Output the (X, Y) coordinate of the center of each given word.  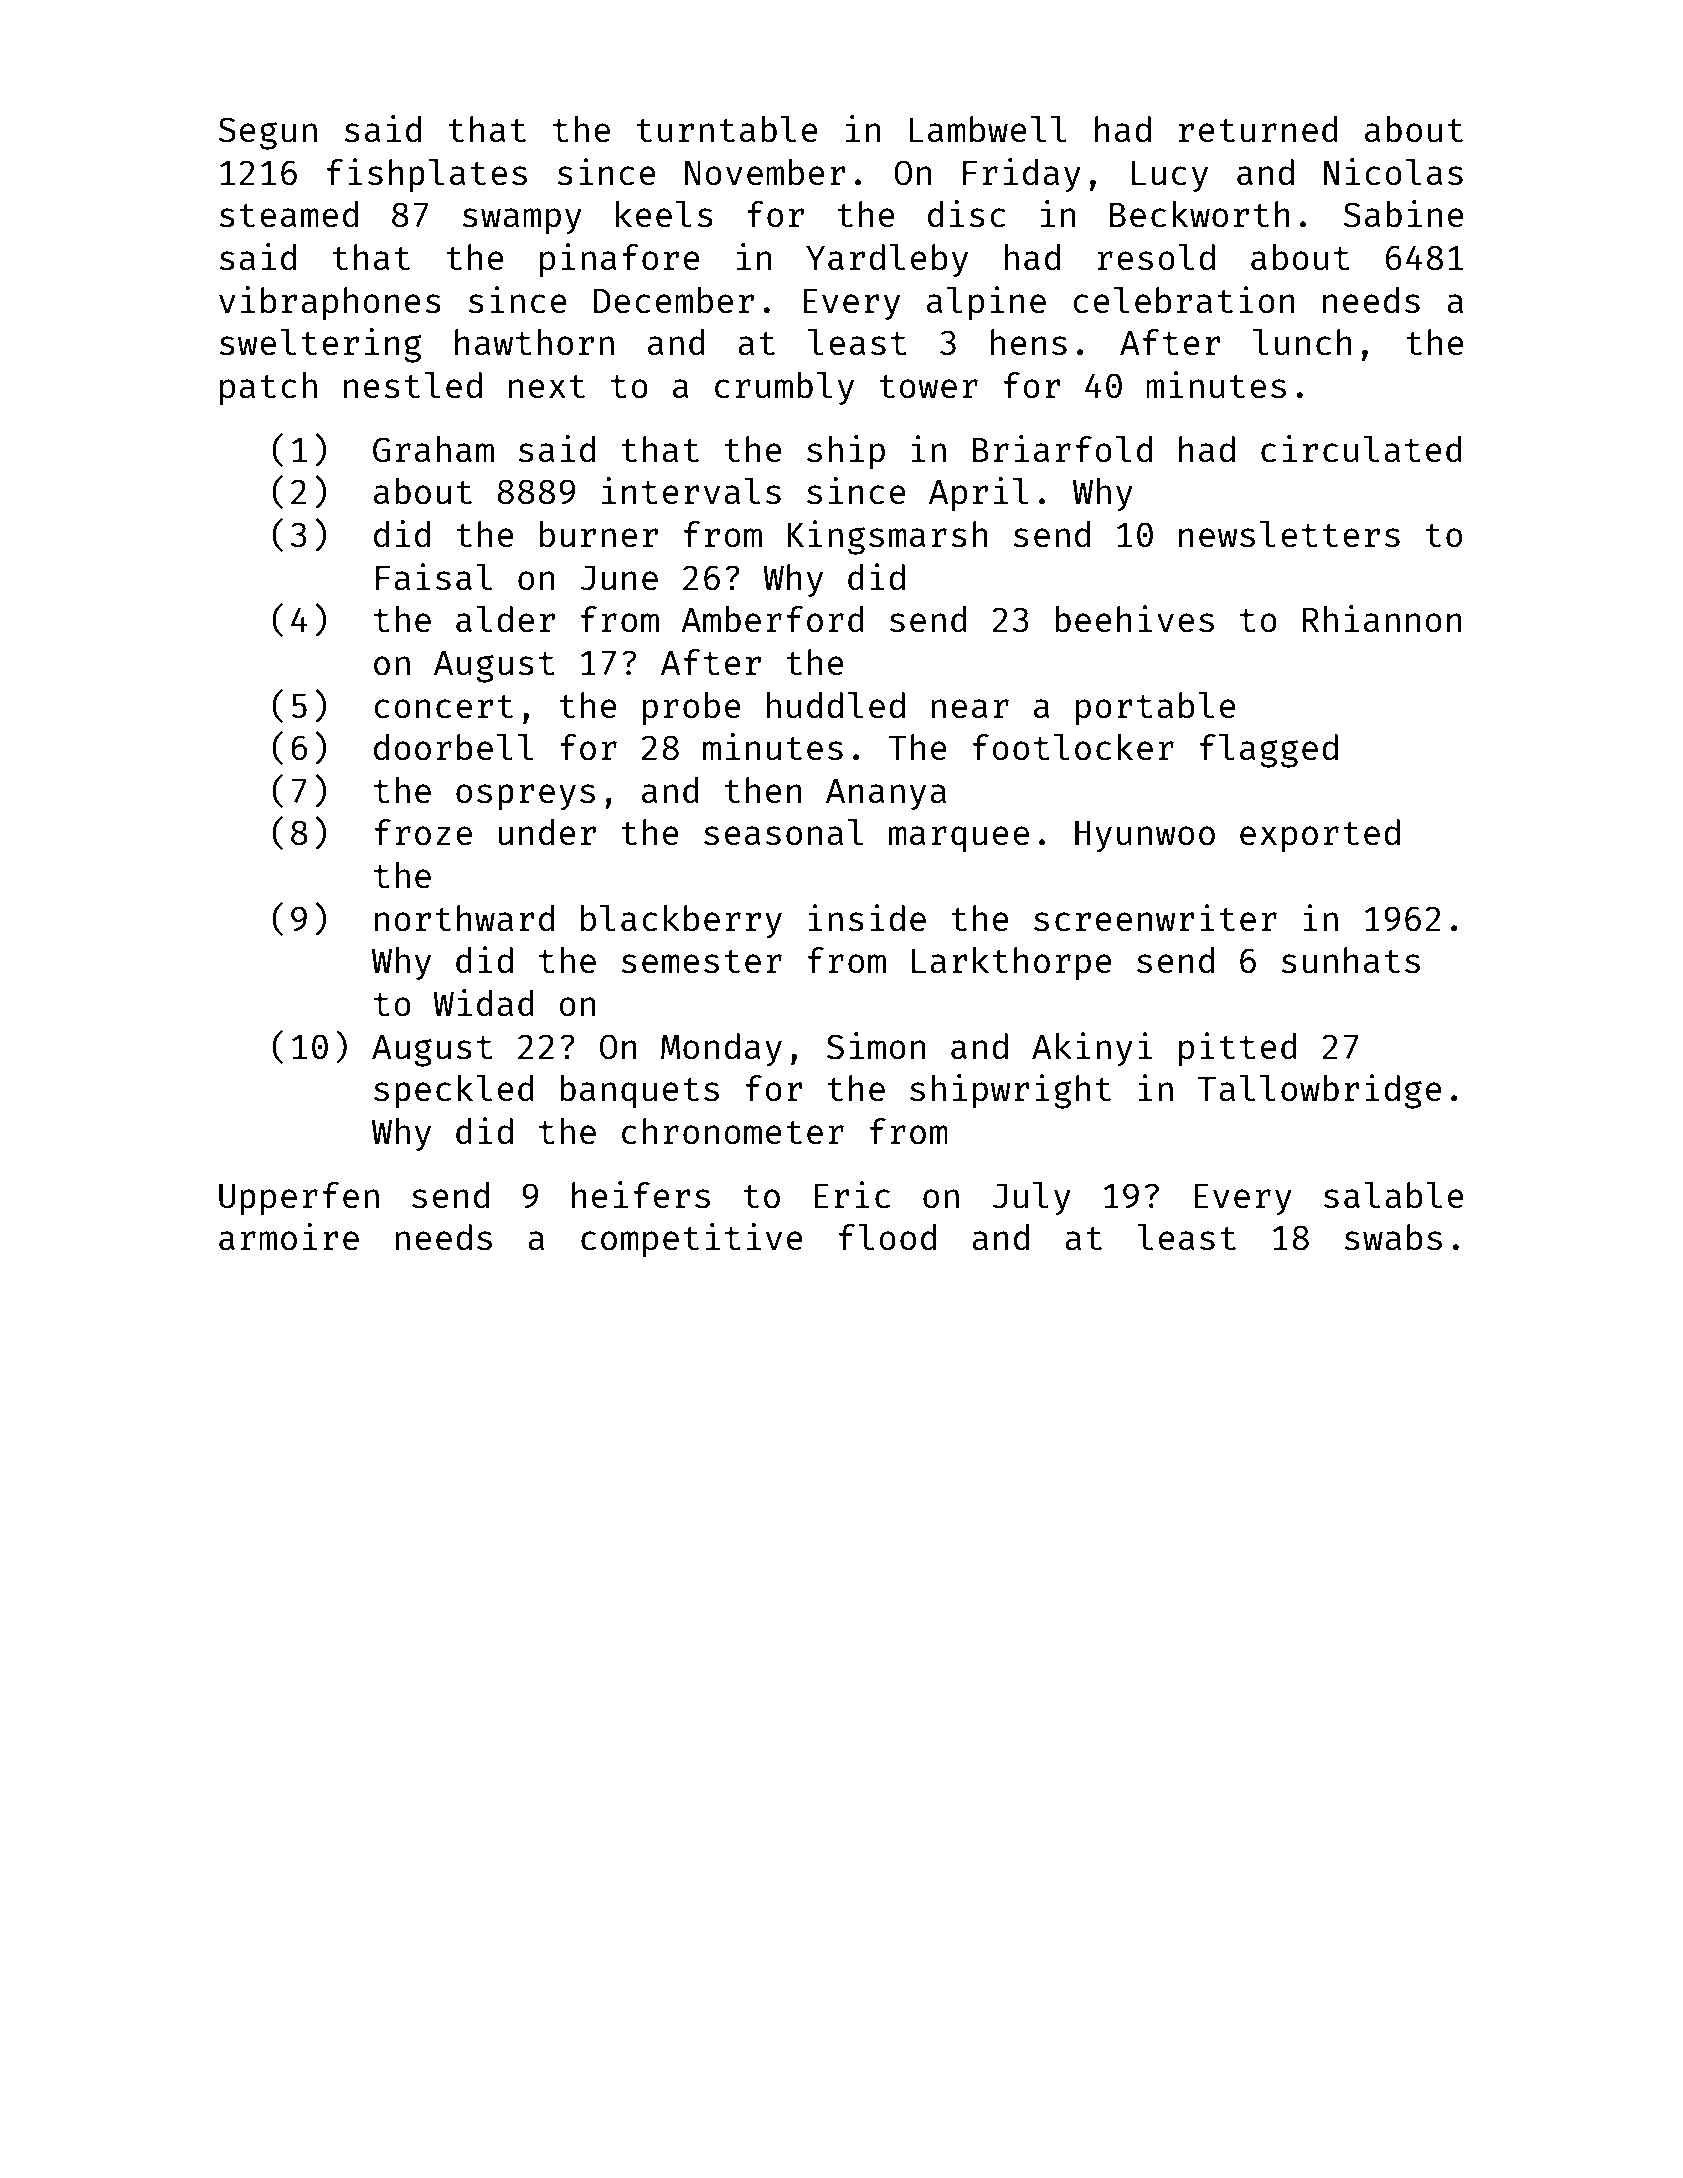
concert (443, 707)
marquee (959, 839)
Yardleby (887, 261)
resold (1156, 257)
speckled (454, 1091)
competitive (692, 1240)
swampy (522, 221)
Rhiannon (1382, 619)
